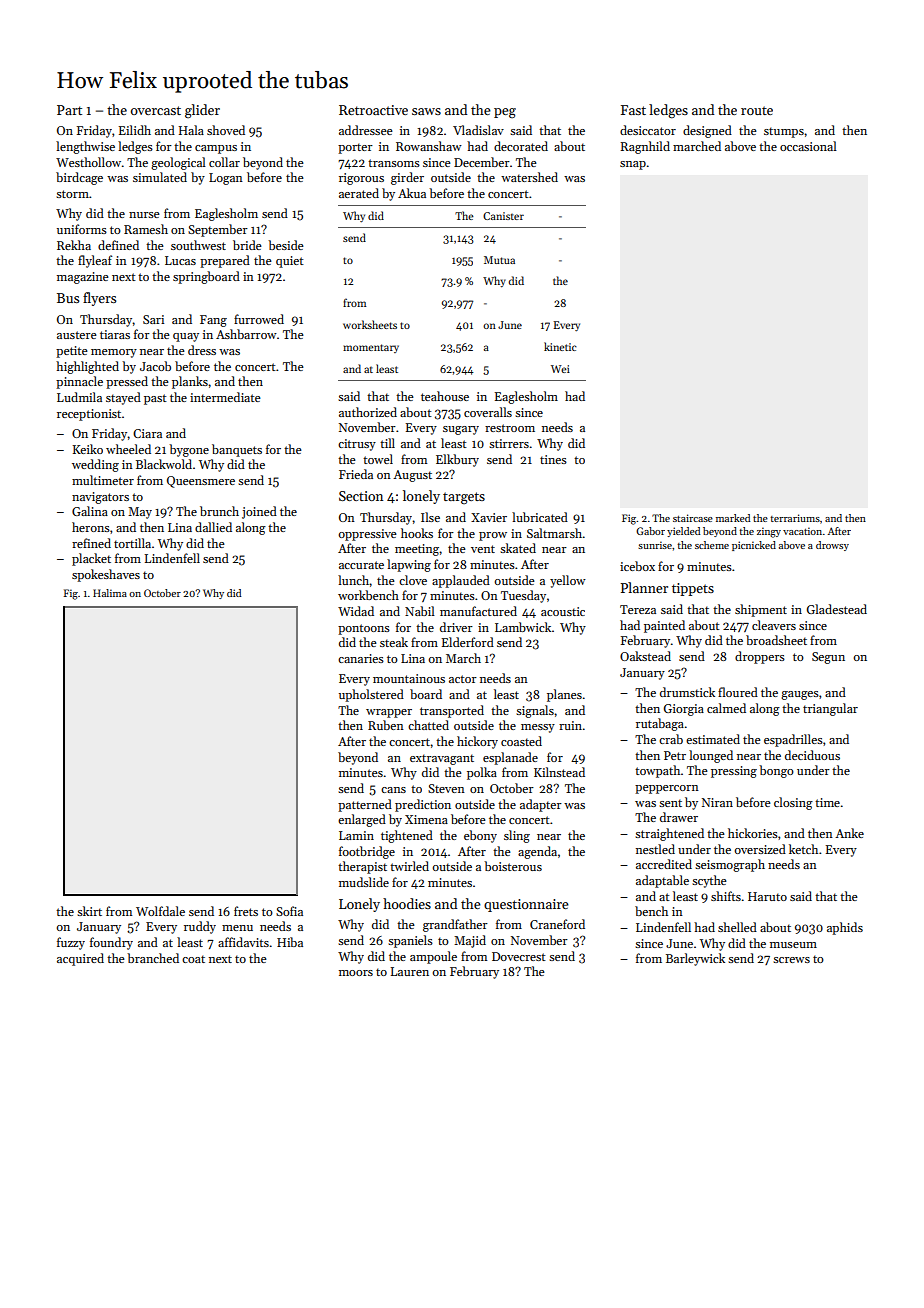  What do you see at coordinates (521, 146) in the document?
I see `decorated` at bounding box center [521, 146].
